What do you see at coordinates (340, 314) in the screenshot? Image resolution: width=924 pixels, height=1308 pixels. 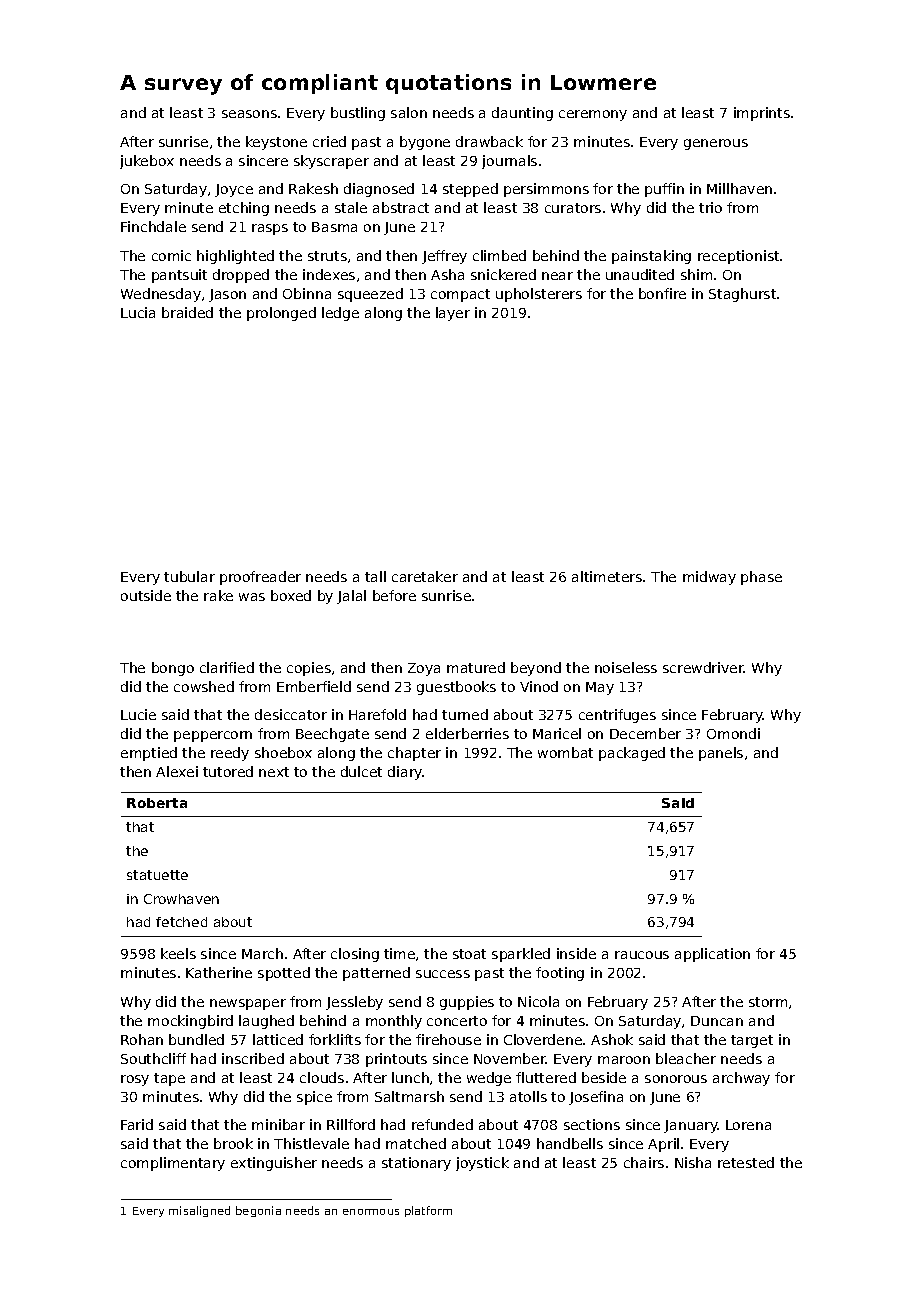 I see `ledge` at bounding box center [340, 314].
